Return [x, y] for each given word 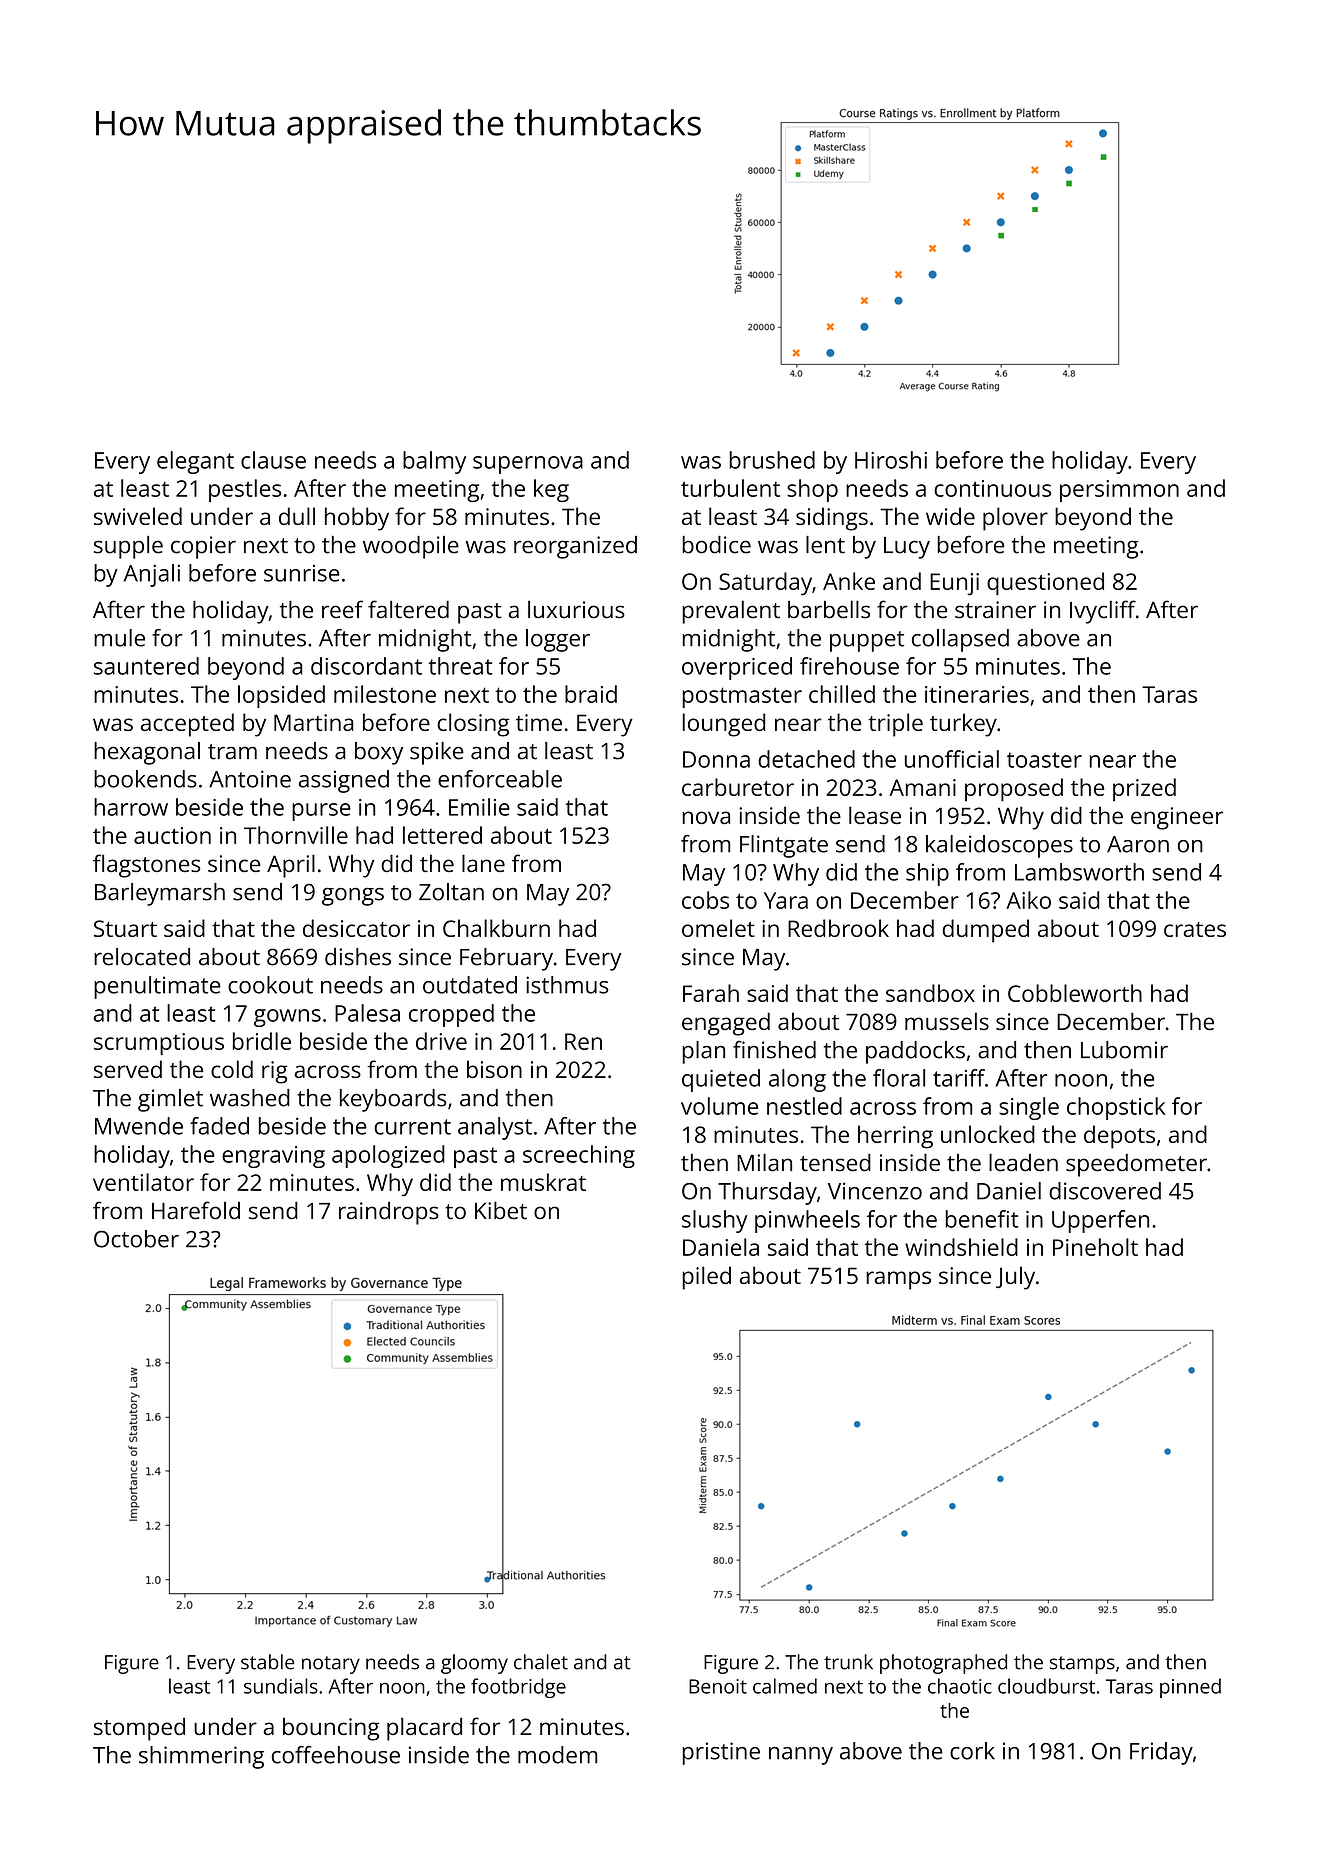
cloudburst [1046, 1686]
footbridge [518, 1688]
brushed [772, 460]
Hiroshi [891, 460]
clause [273, 460]
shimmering [201, 1757]
